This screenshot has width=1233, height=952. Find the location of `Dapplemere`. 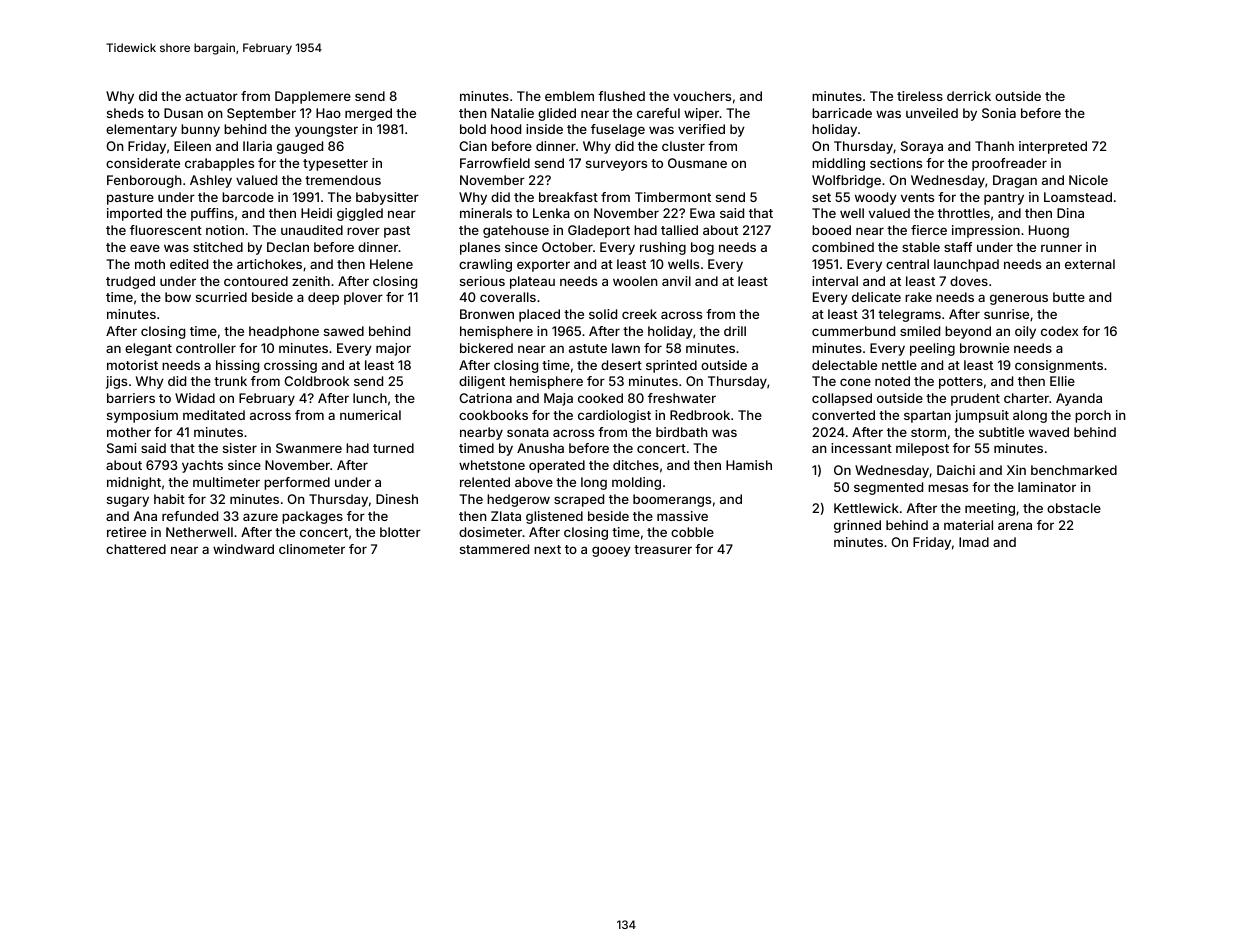

Dapplemere is located at coordinates (313, 97).
